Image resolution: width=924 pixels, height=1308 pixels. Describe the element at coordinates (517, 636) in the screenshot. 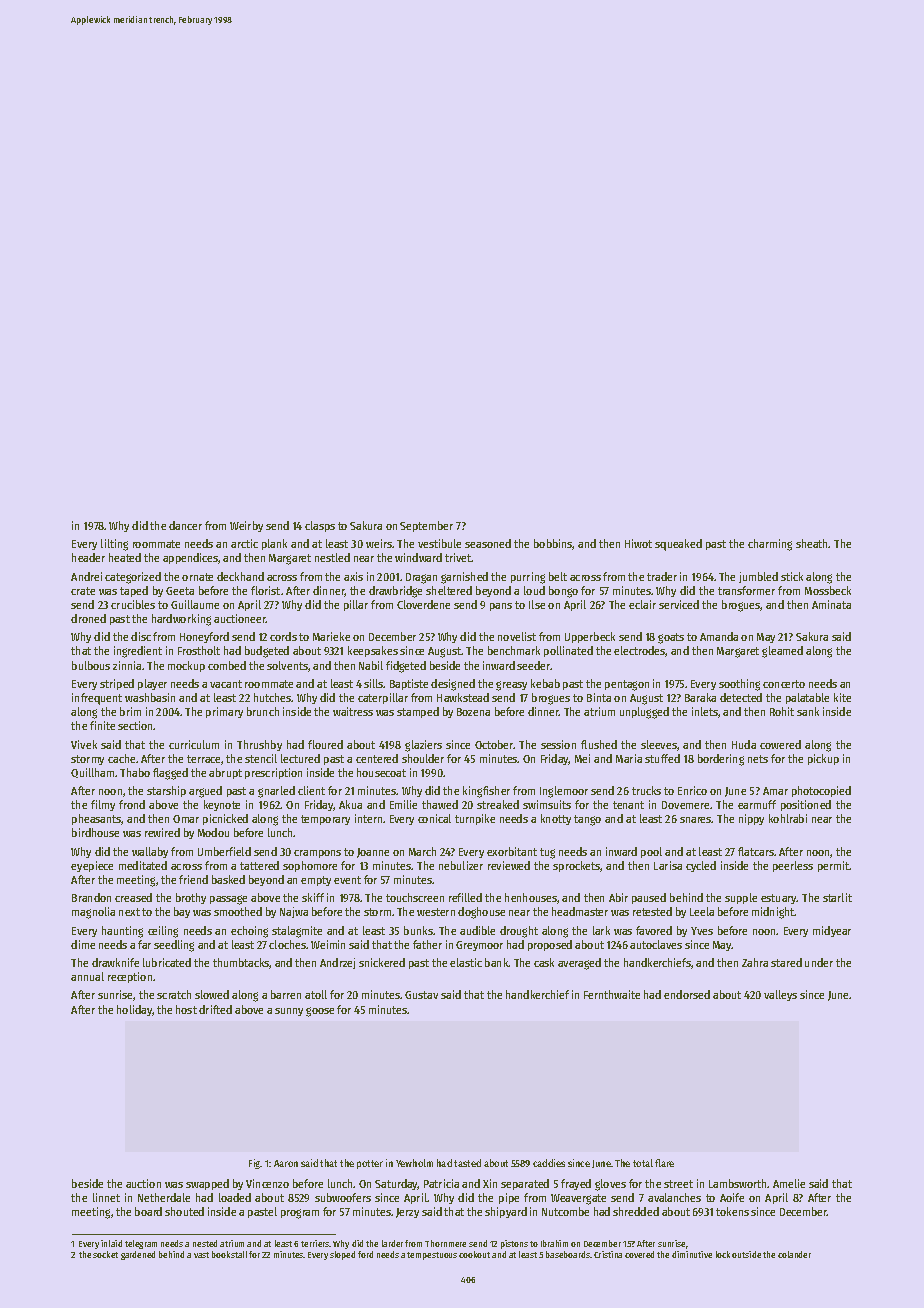

I see `novelist` at that location.
